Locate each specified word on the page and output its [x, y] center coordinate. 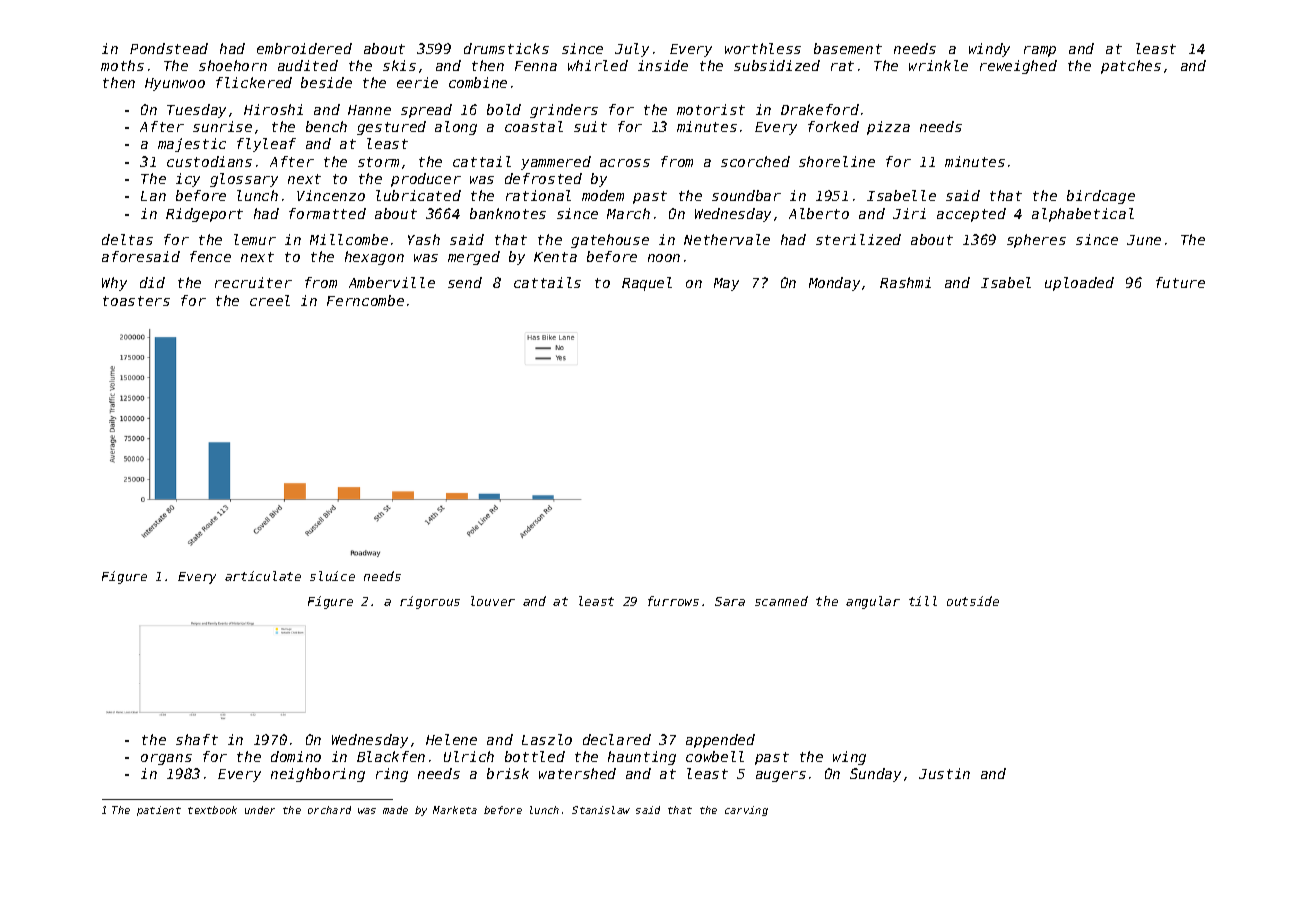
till [923, 601]
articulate [263, 576]
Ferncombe [365, 300]
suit [590, 126]
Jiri [909, 213]
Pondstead [169, 48]
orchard [329, 810]
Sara [730, 601]
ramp [1040, 51]
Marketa [455, 810]
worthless [763, 48]
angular [873, 602]
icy [188, 180]
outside [973, 601]
